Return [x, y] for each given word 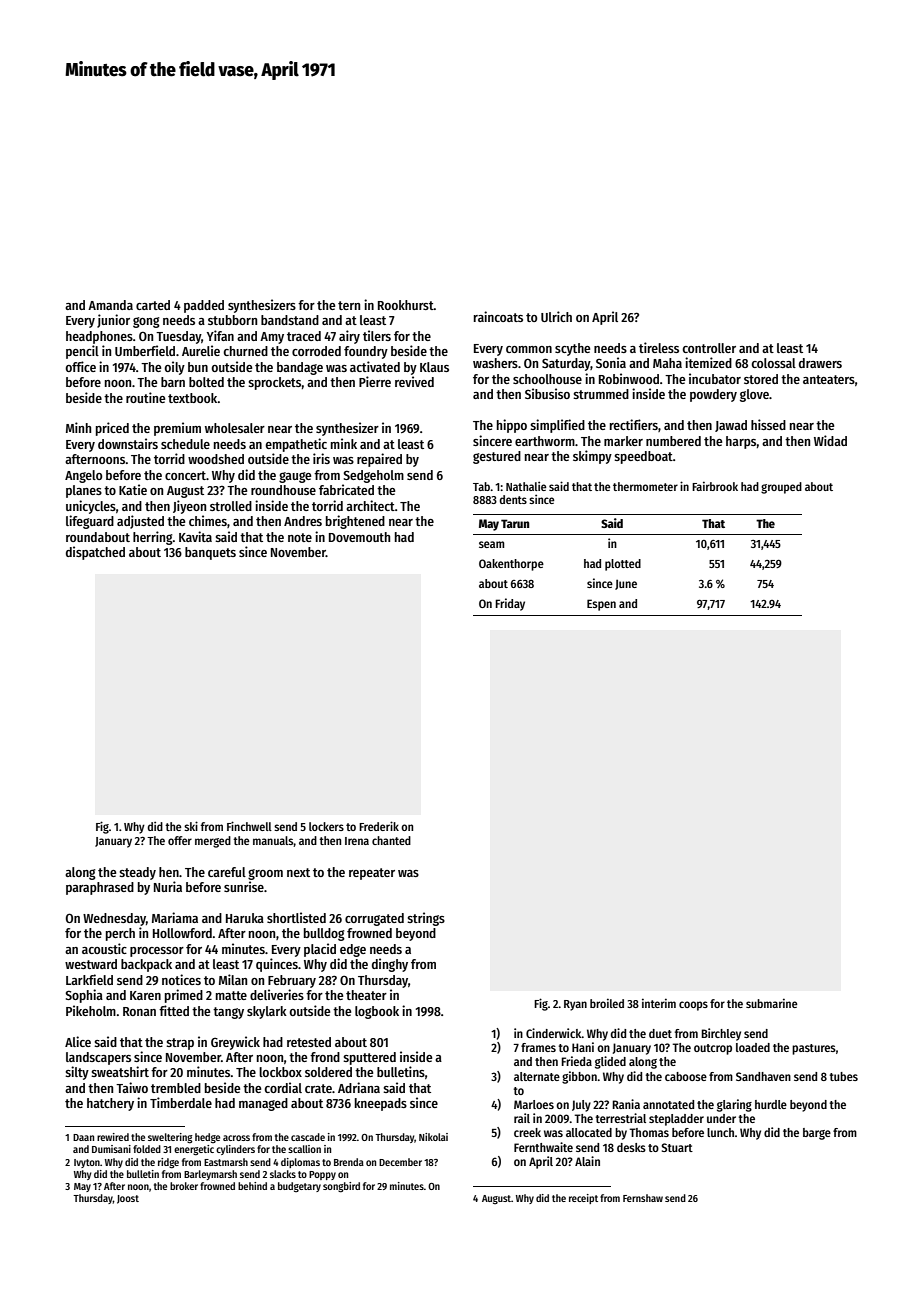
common [529, 349]
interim [659, 1003]
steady [137, 873]
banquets [210, 553]
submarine [772, 1003]
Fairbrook [715, 486]
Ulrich [556, 316]
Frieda [576, 1061]
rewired [113, 1137]
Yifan [220, 335]
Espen [601, 605]
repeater [372, 874]
